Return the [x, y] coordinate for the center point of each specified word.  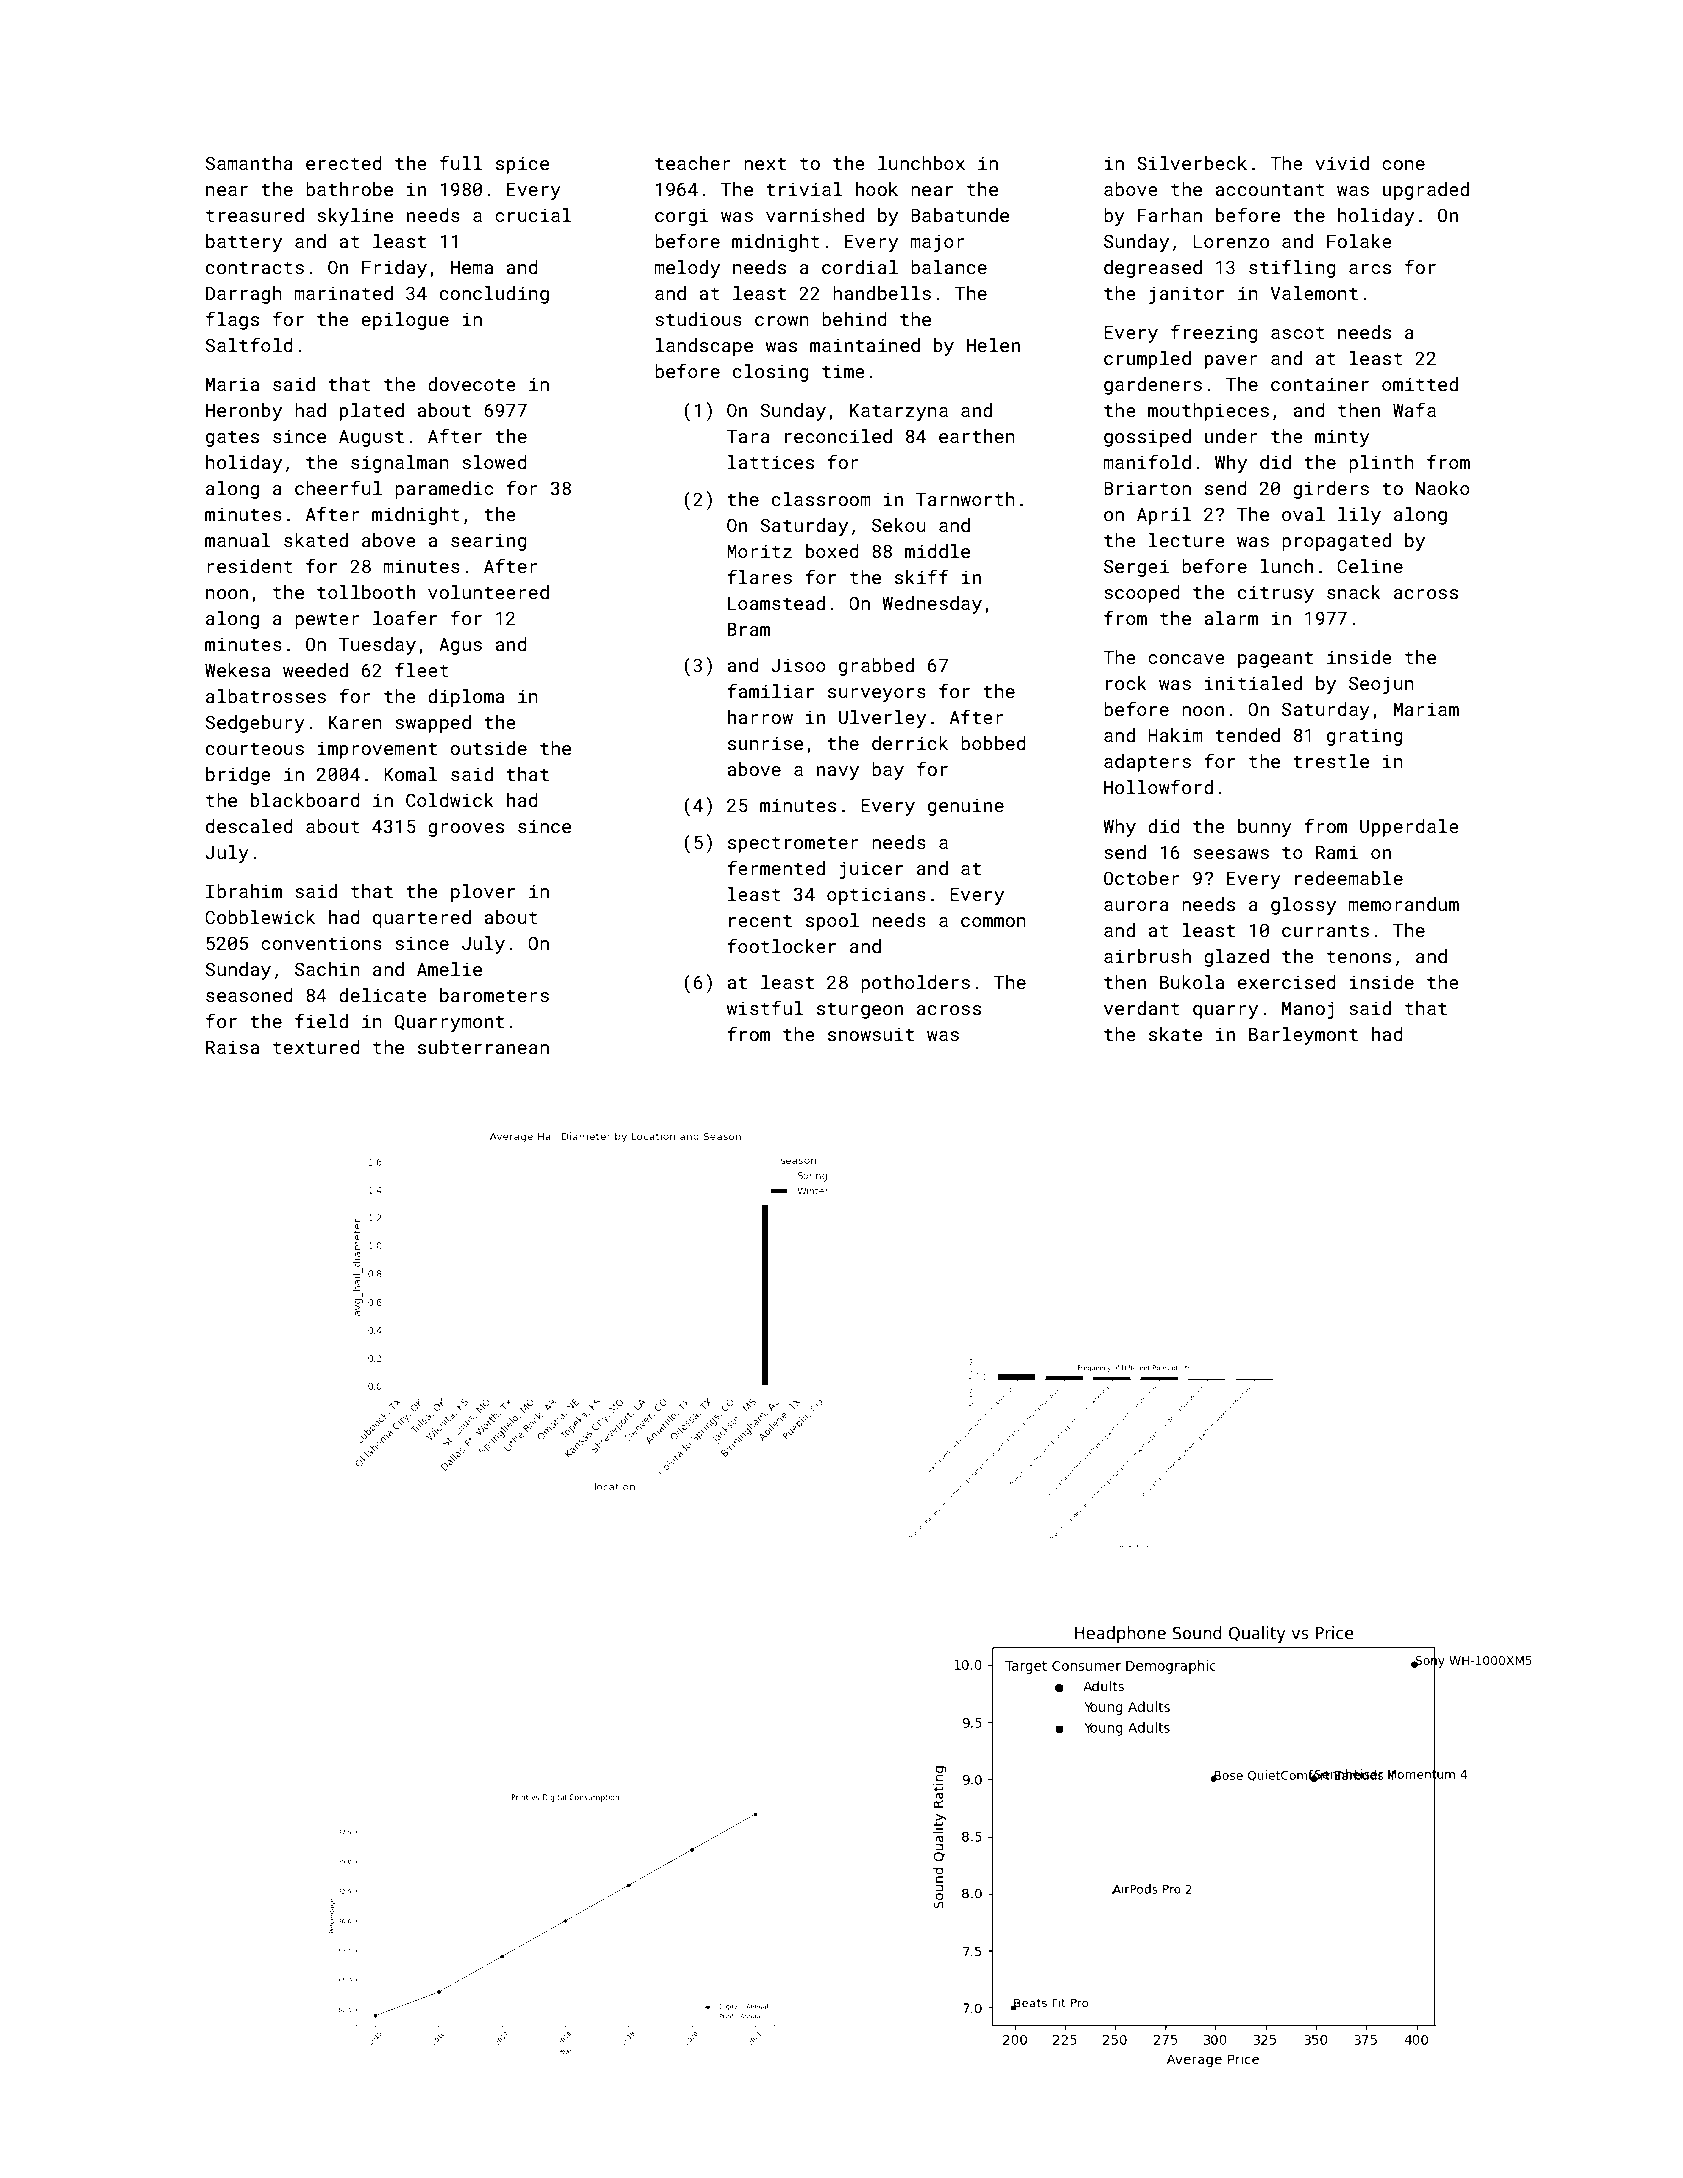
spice [522, 165]
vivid [1342, 163]
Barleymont [1303, 1036]
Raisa [232, 1047]
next [765, 164]
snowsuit [871, 1034]
